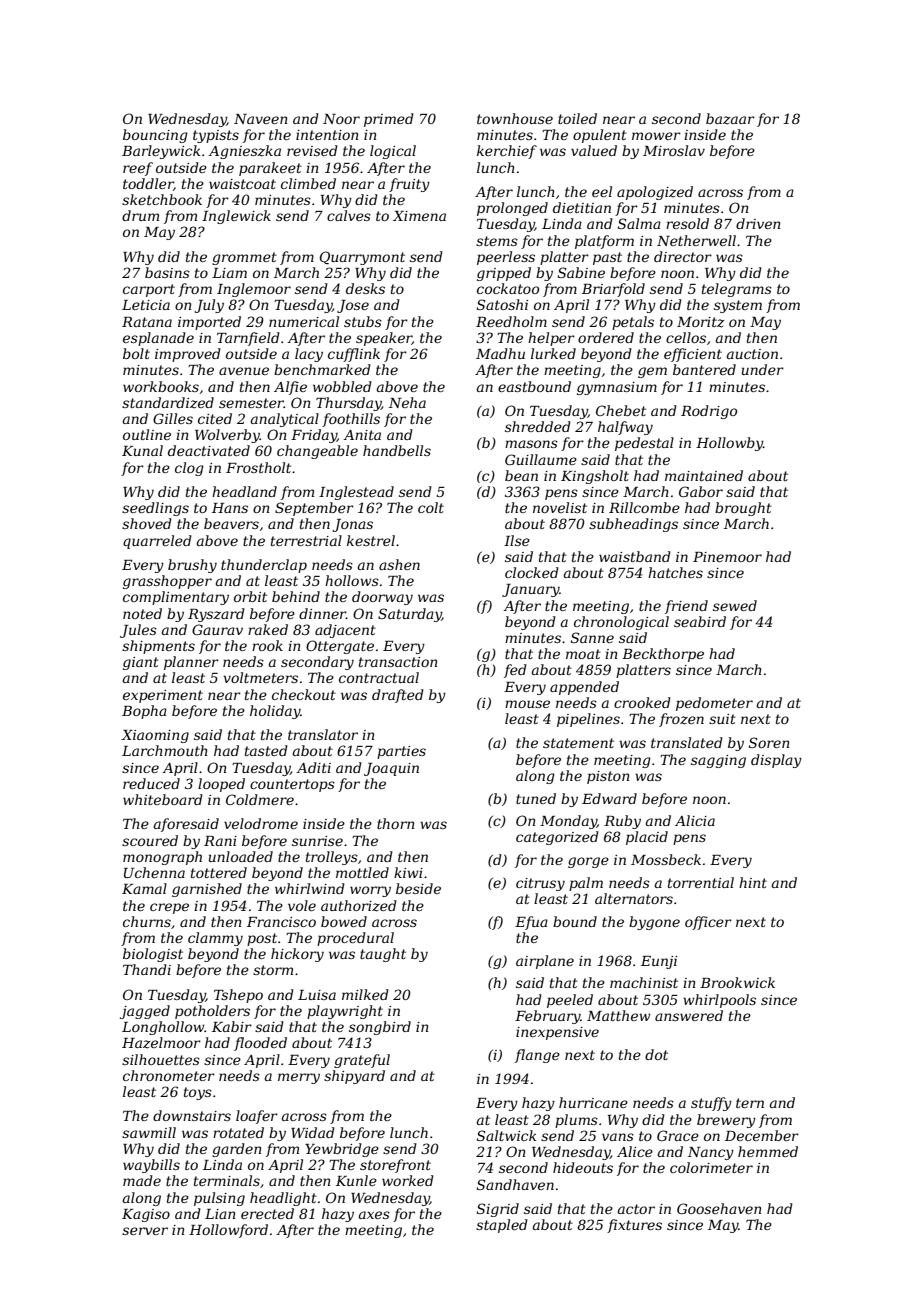  What do you see at coordinates (730, 119) in the page?
I see `bazaar` at bounding box center [730, 119].
